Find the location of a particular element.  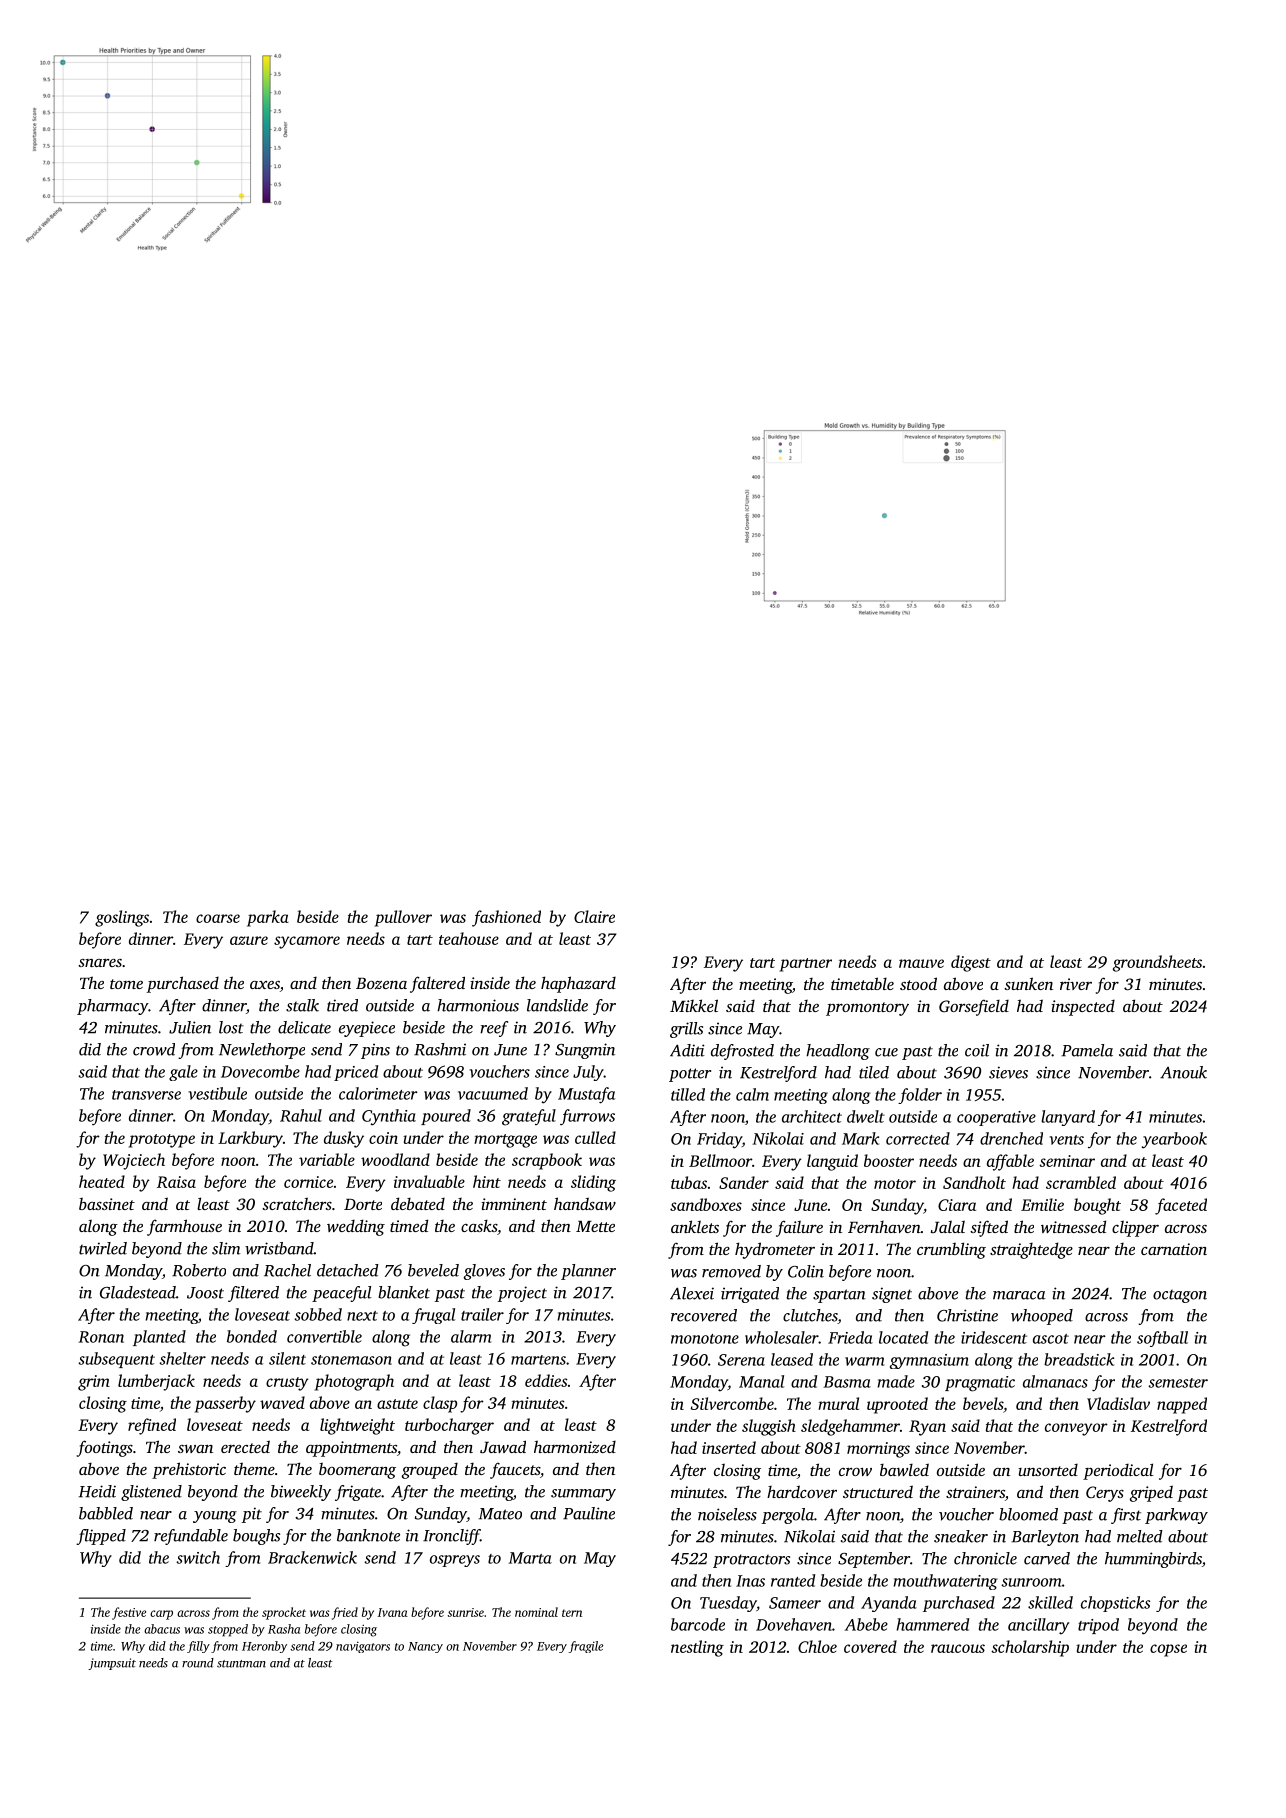

Serena is located at coordinates (741, 1360).
